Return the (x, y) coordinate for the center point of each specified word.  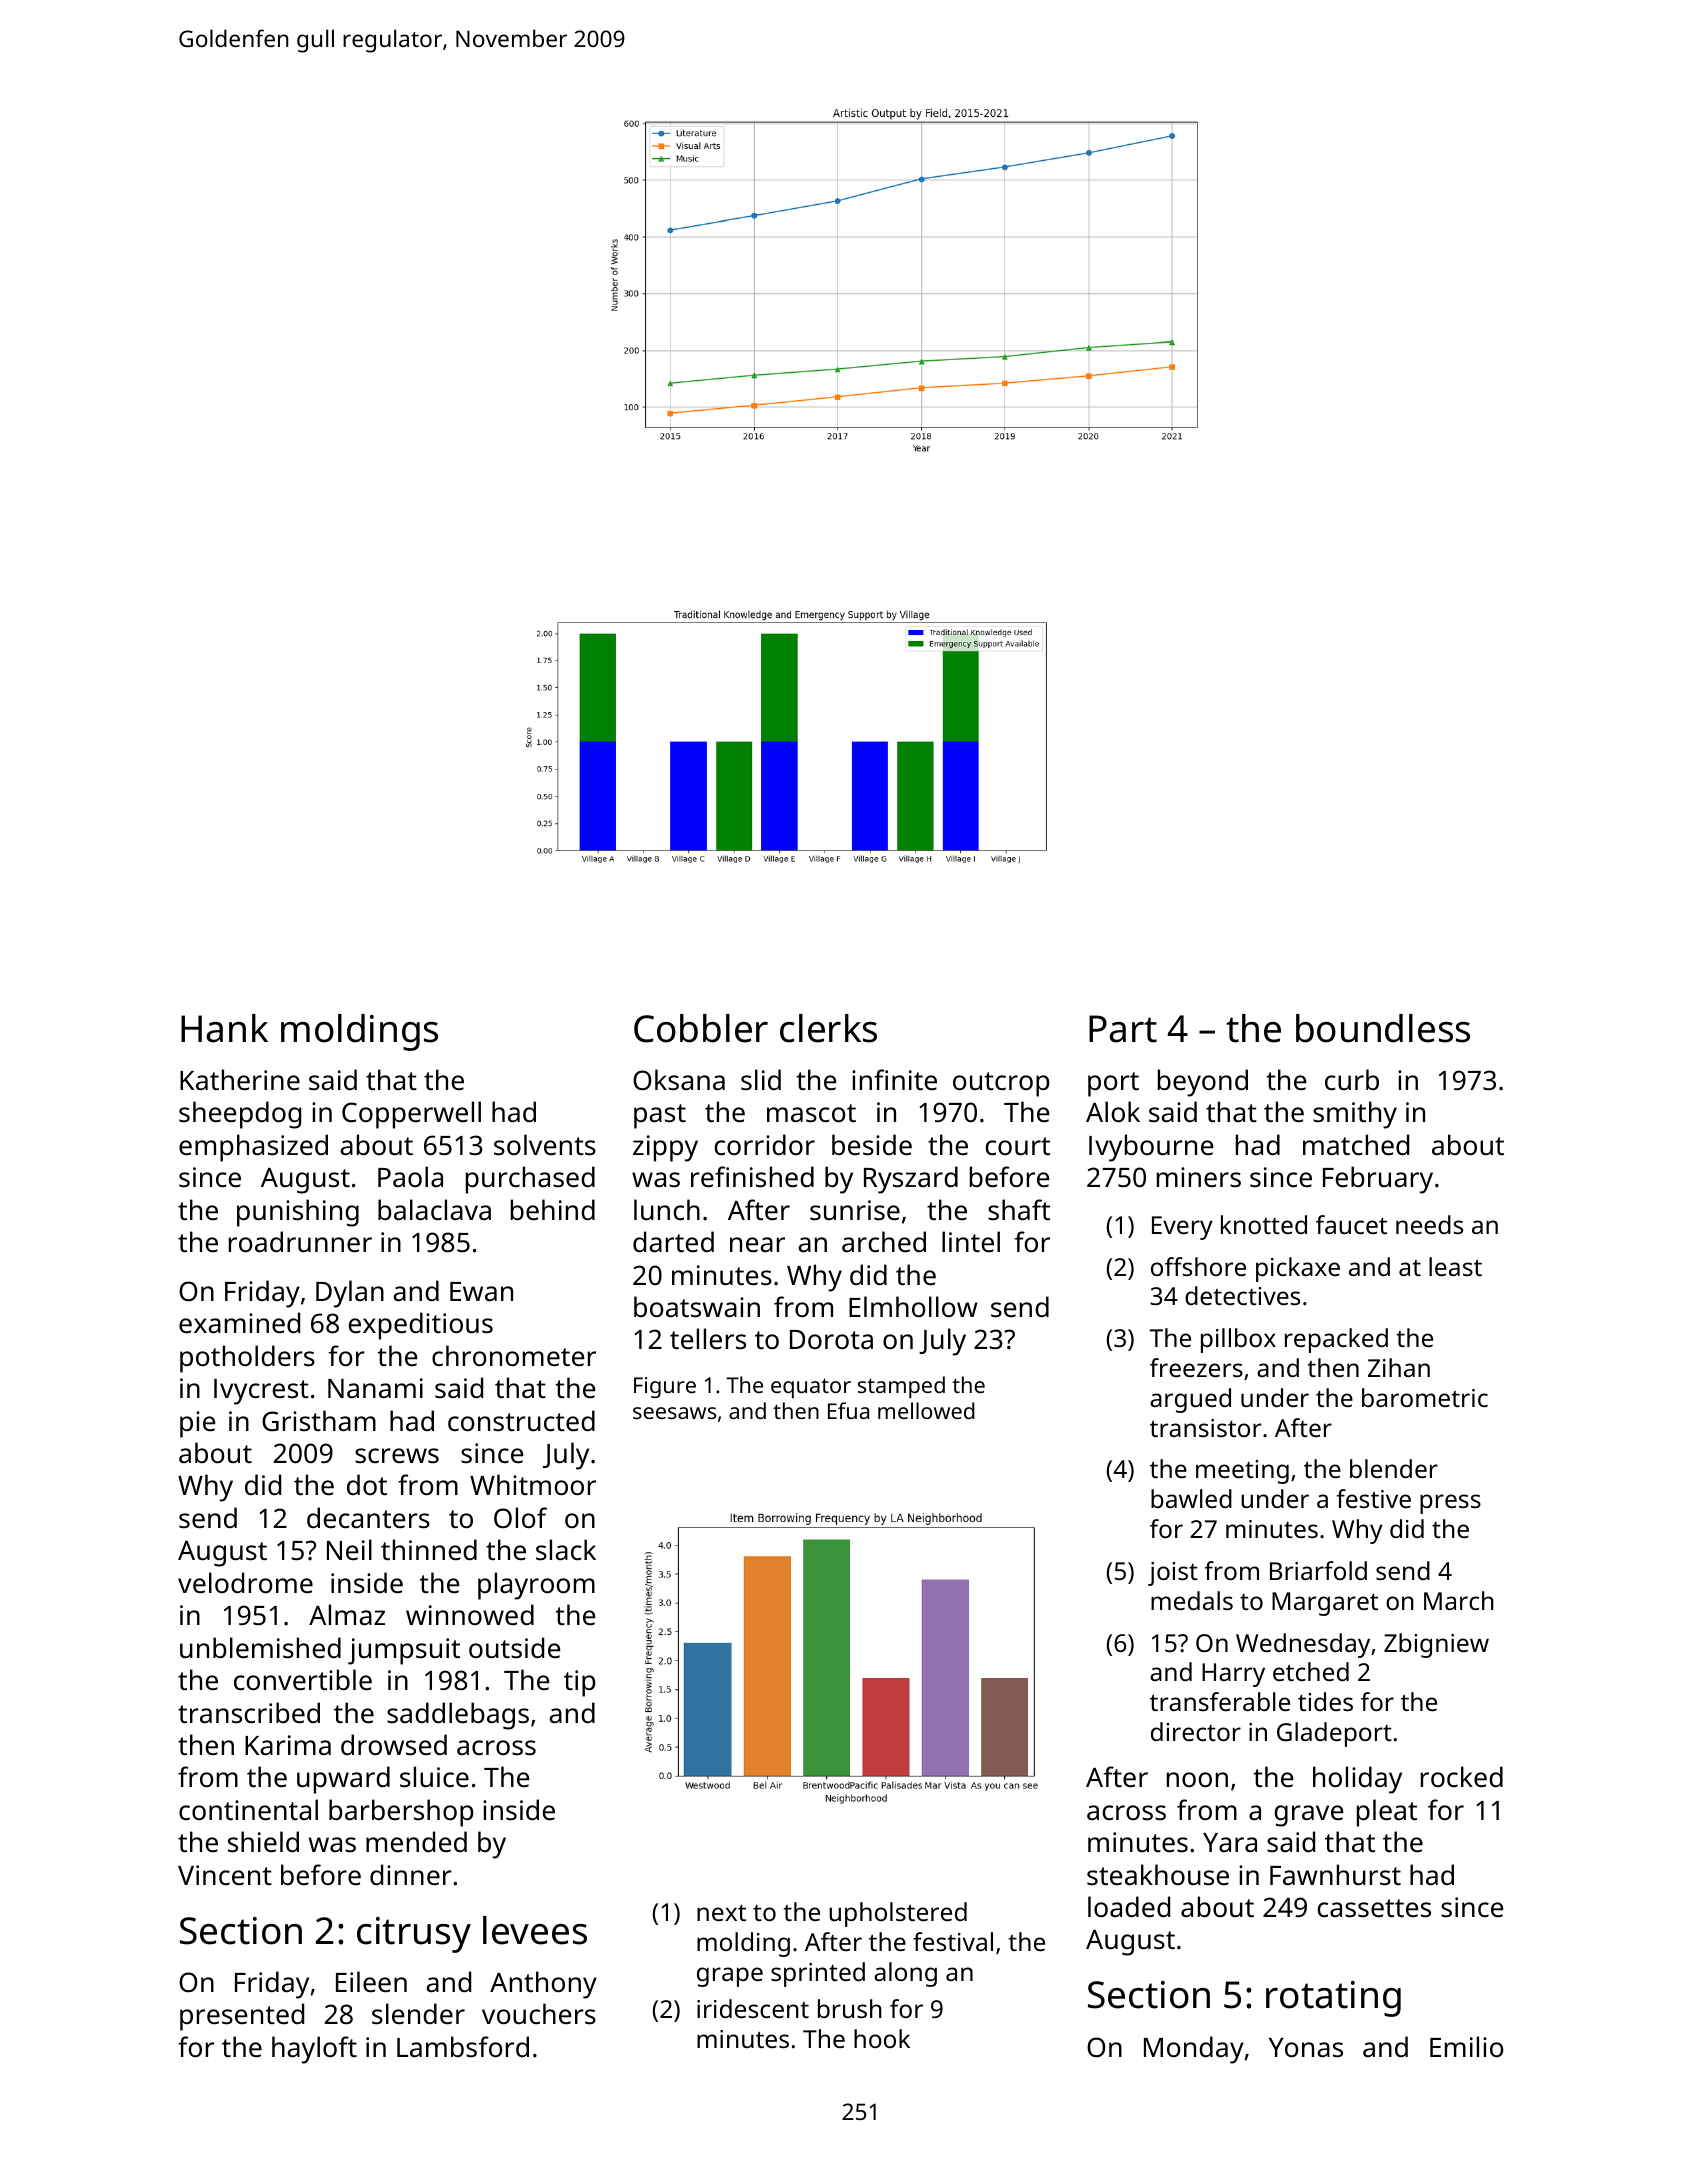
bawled (1191, 1498)
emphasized (253, 1148)
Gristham (319, 1421)
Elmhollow (913, 1306)
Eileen (371, 1982)
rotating (1333, 1999)
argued (1190, 1400)
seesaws (674, 1413)
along (905, 1974)
